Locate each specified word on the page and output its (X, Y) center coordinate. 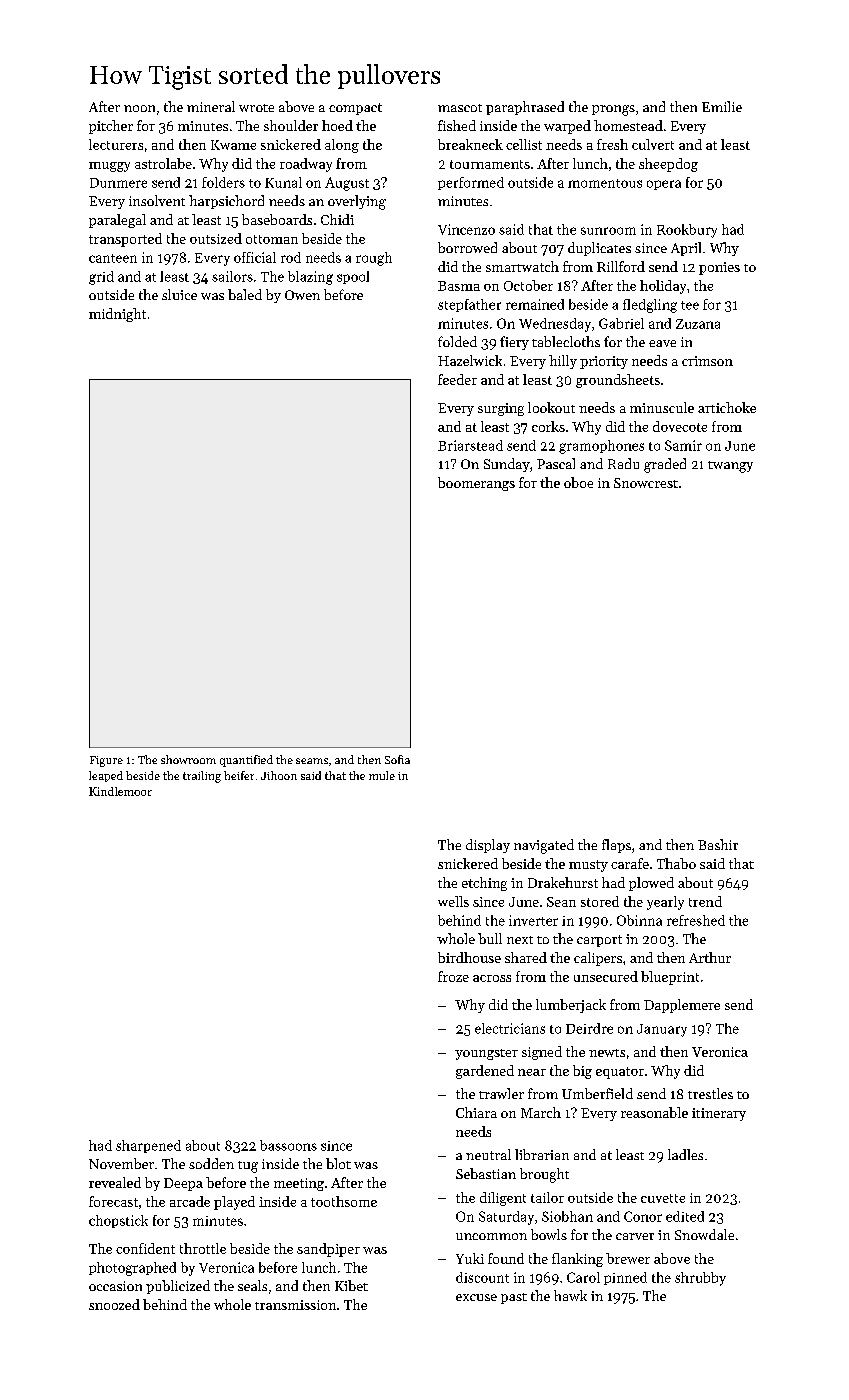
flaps (616, 846)
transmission (295, 1305)
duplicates (599, 249)
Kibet (351, 1285)
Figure (106, 761)
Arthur (710, 957)
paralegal (117, 221)
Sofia (397, 759)
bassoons (288, 1145)
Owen (302, 295)
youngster (486, 1054)
